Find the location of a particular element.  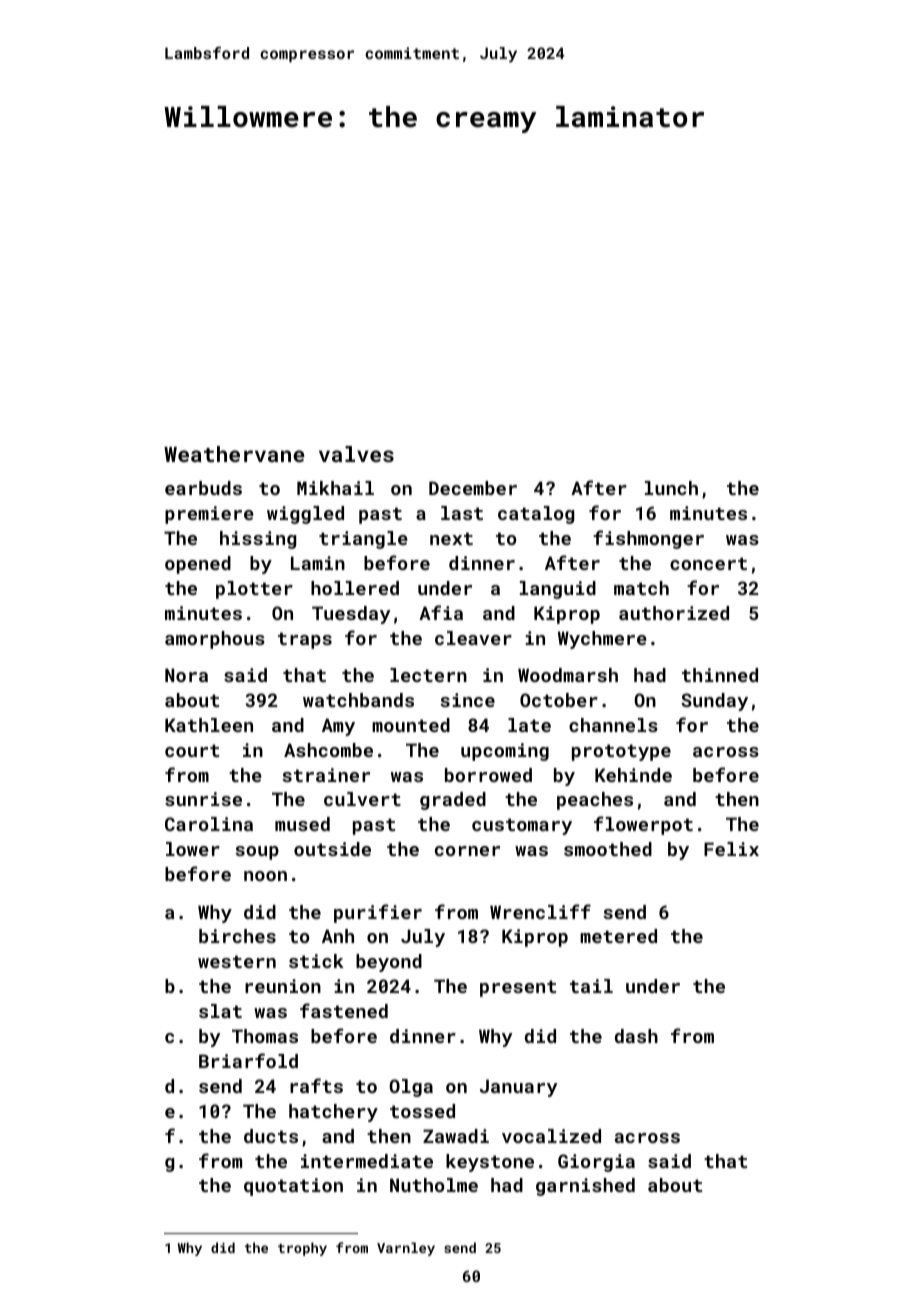

next is located at coordinates (451, 538).
